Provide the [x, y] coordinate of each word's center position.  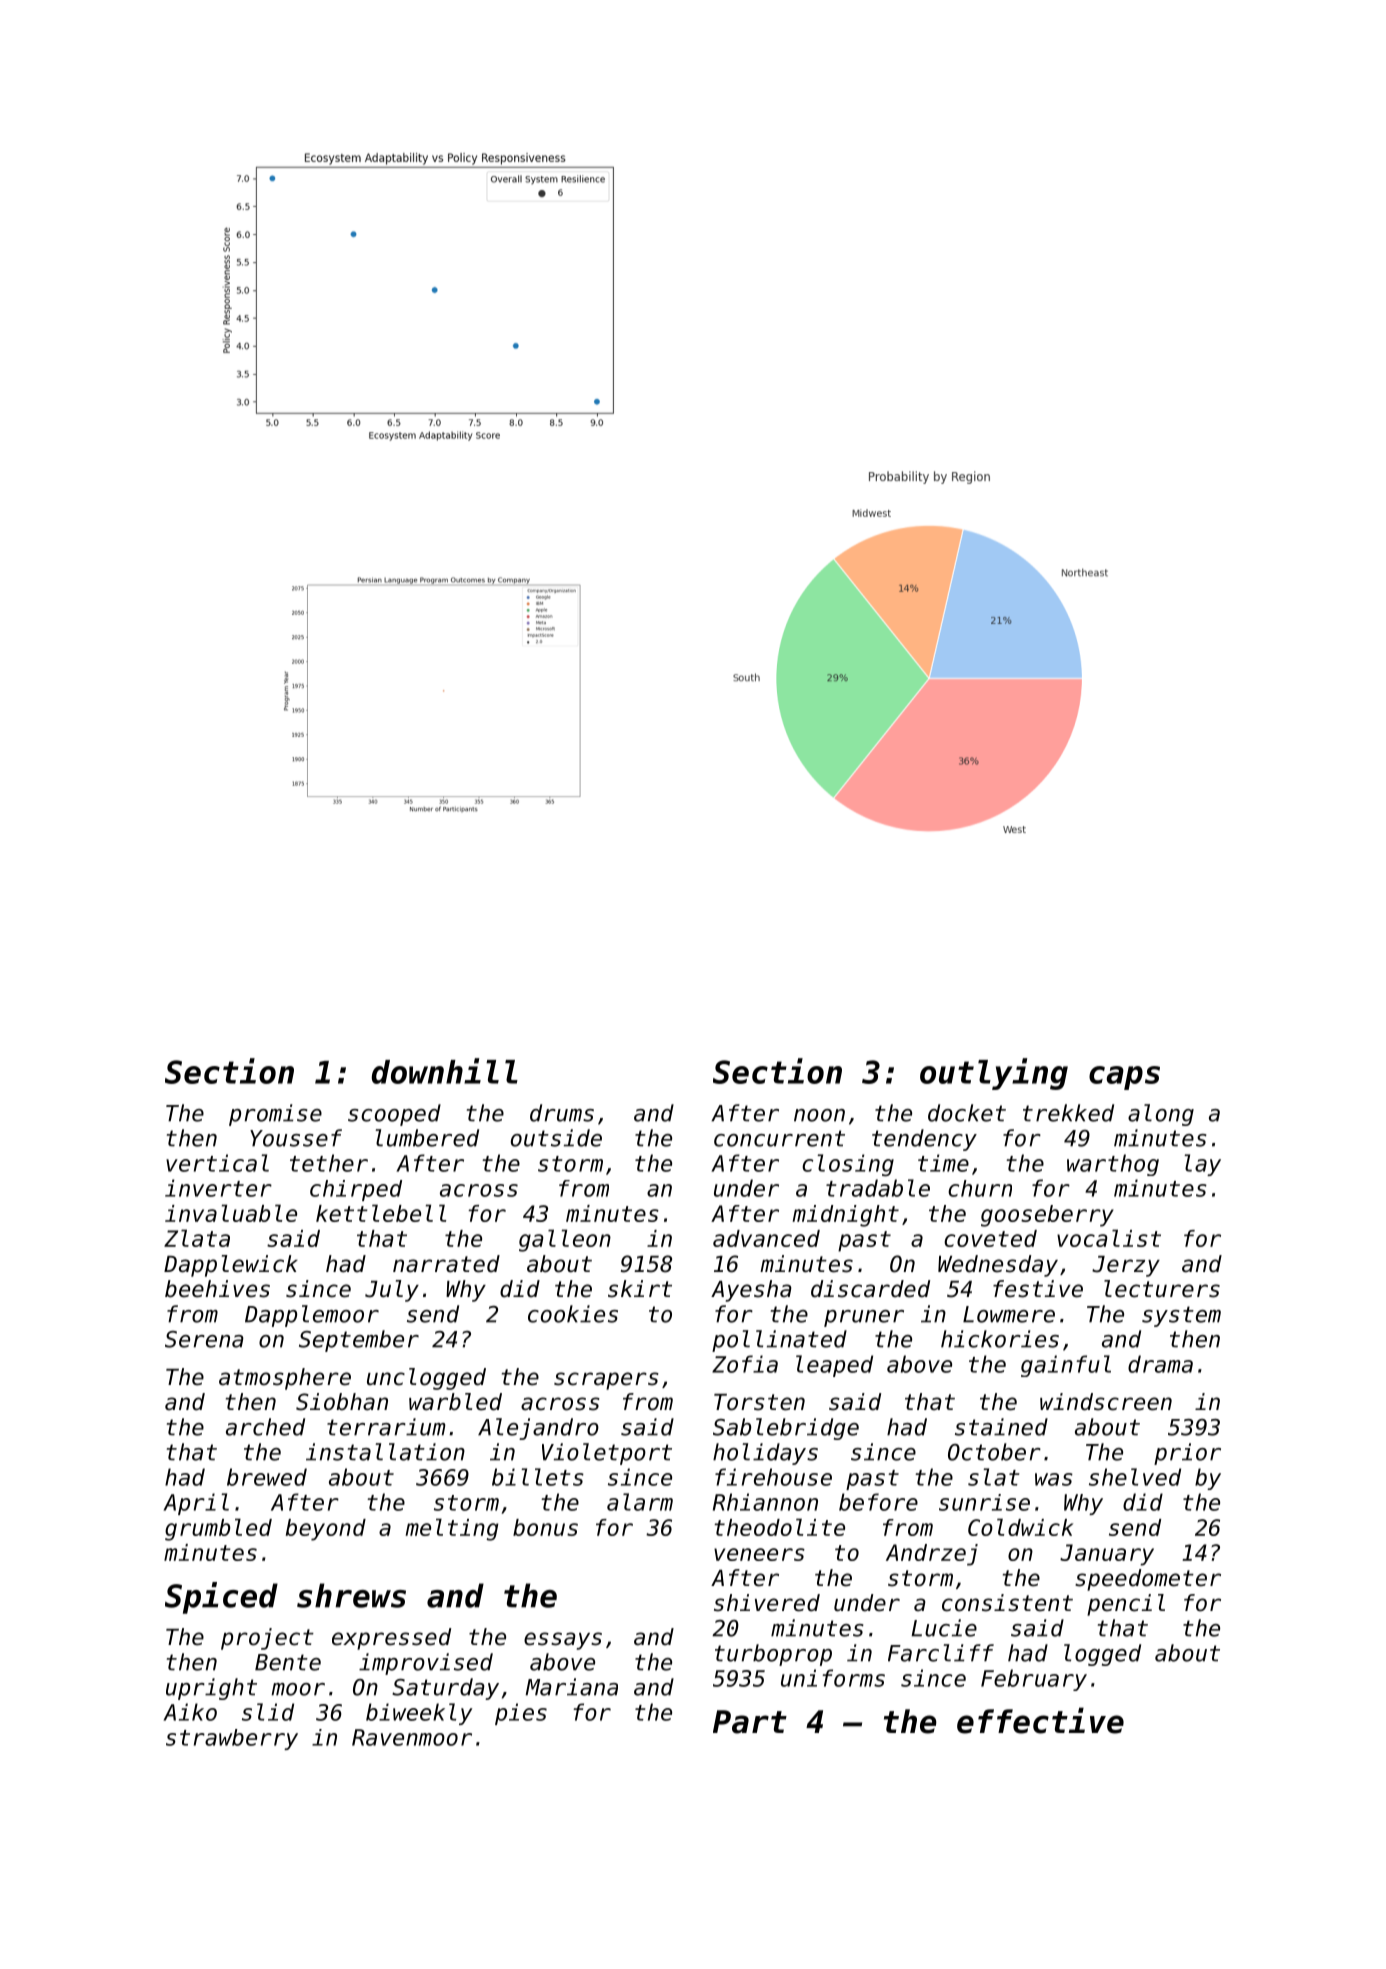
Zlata [197, 1238]
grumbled [218, 1529]
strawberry [232, 1739]
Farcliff [941, 1653]
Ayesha [751, 1291]
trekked [1068, 1113]
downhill [445, 1071]
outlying [994, 1074]
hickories [1000, 1339]
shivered [767, 1603]
